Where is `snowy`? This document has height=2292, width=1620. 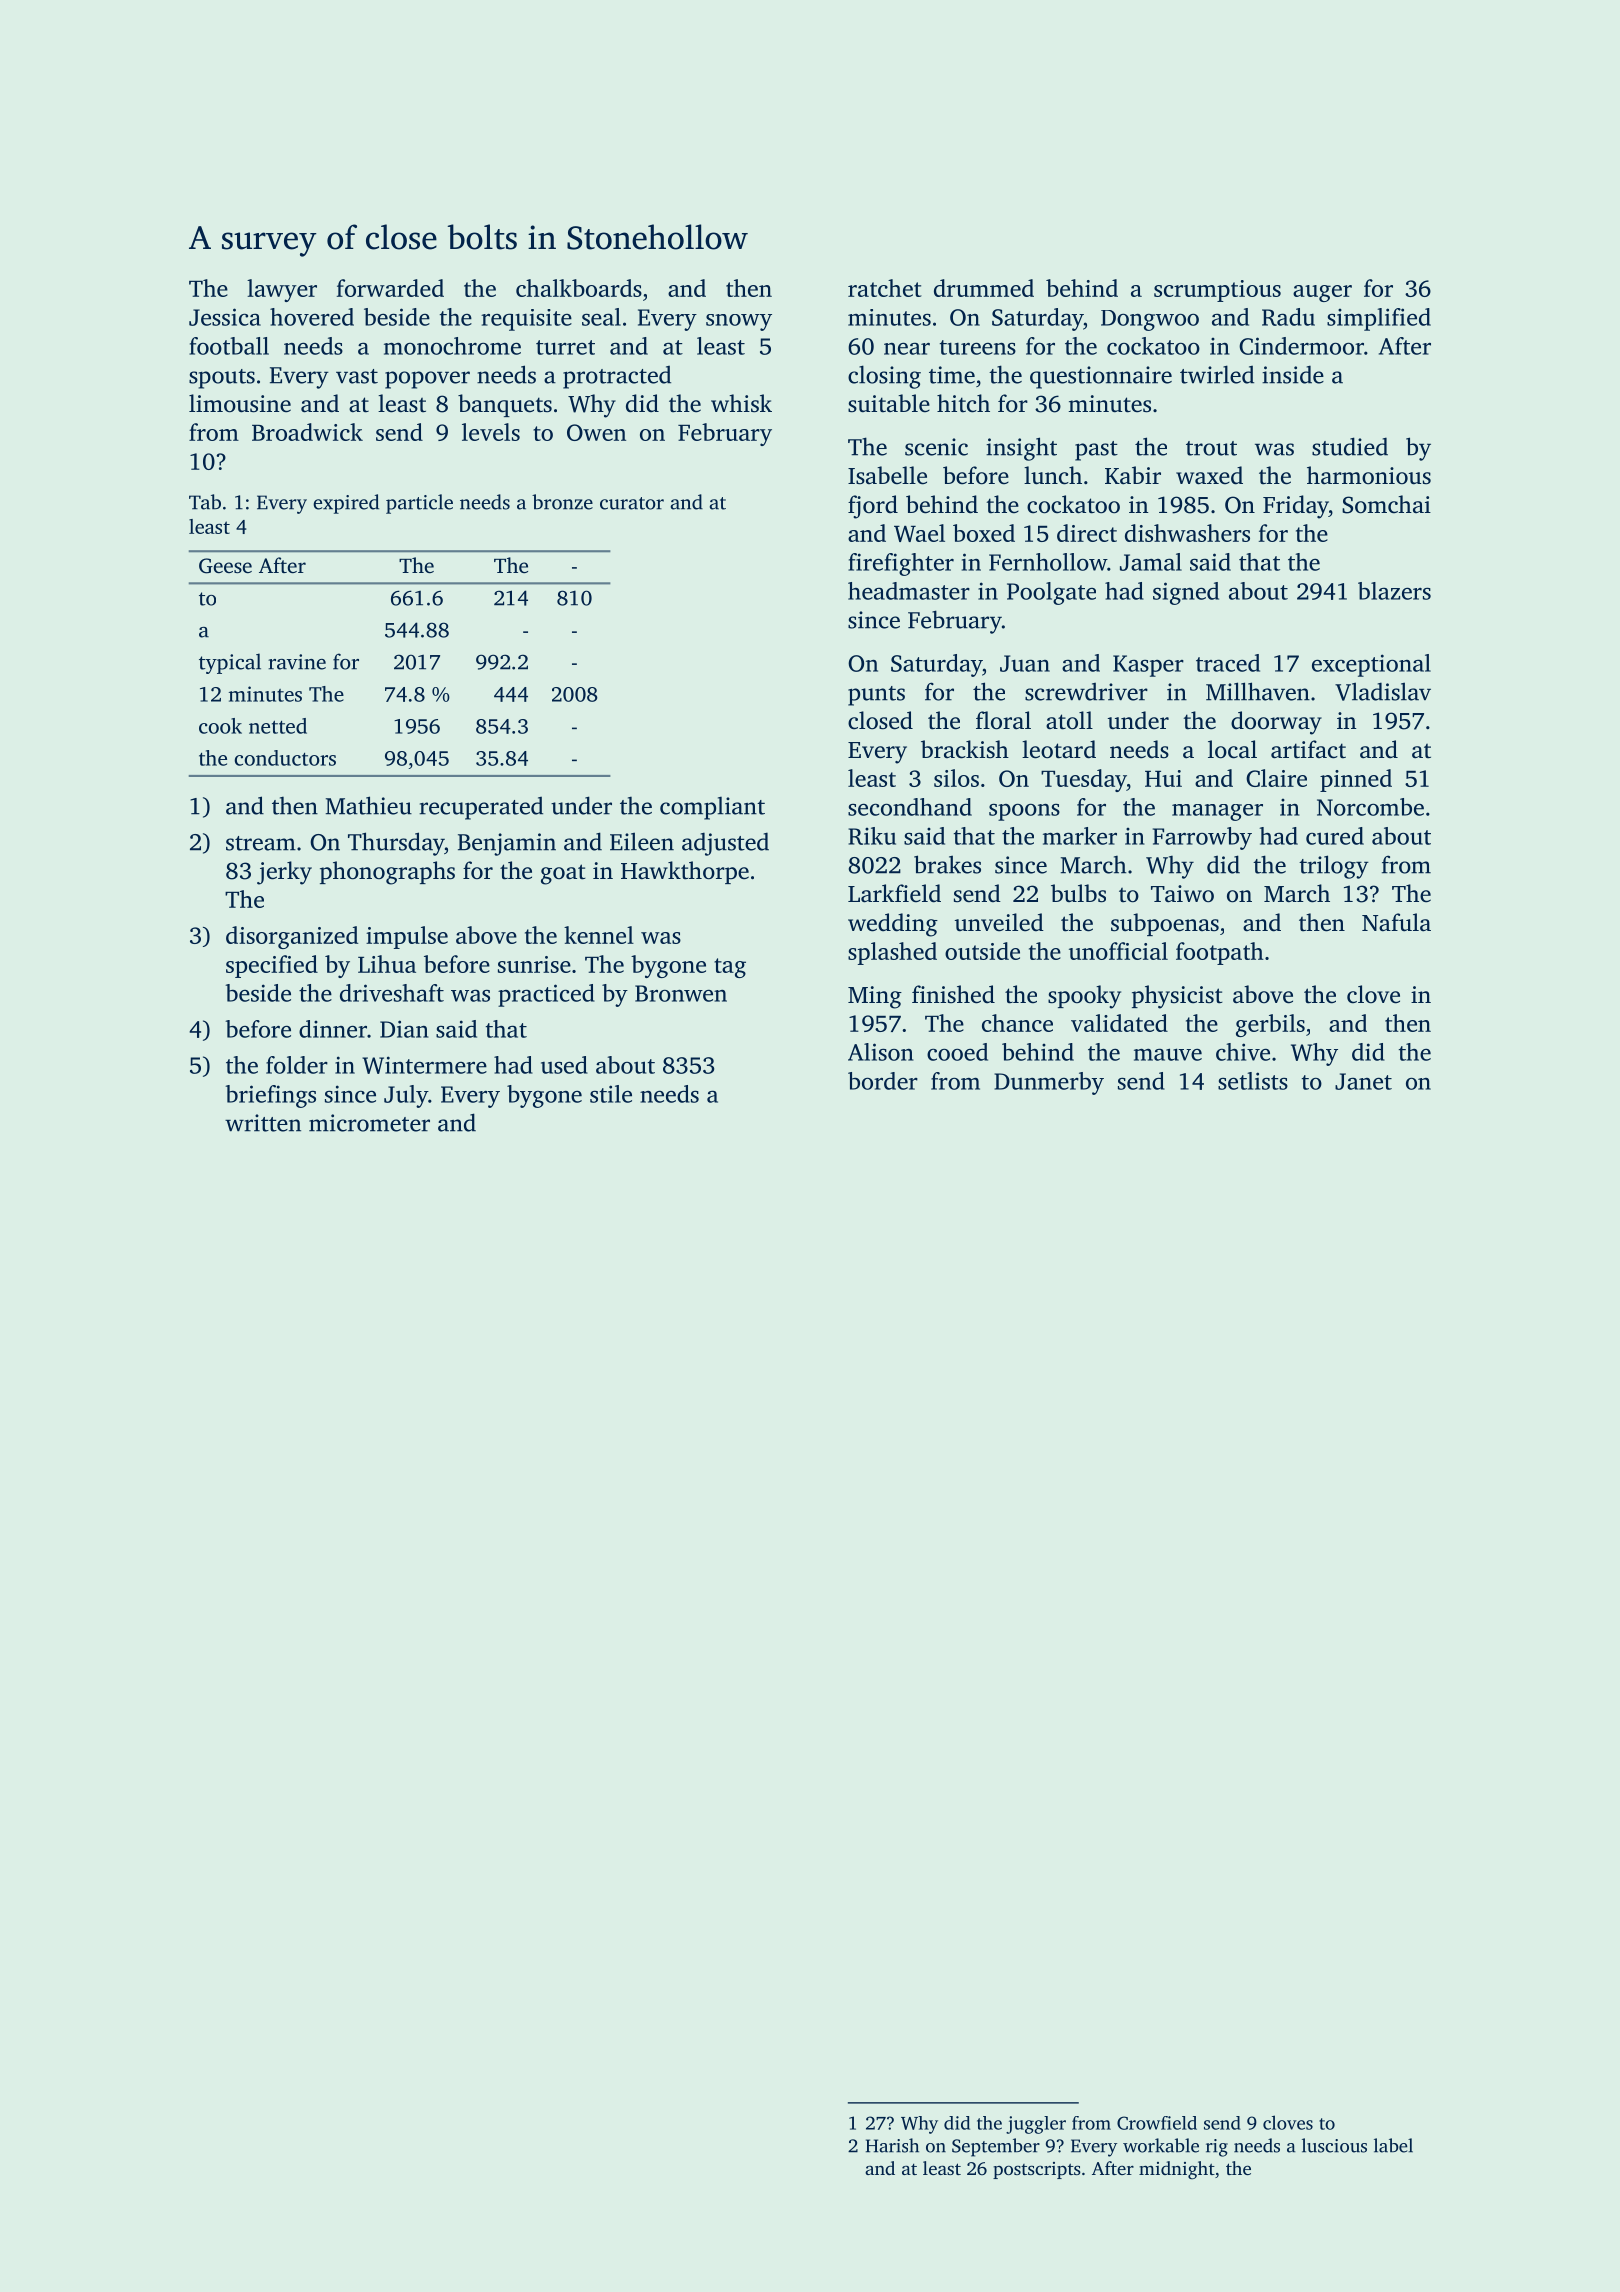
snowy is located at coordinates (739, 322).
